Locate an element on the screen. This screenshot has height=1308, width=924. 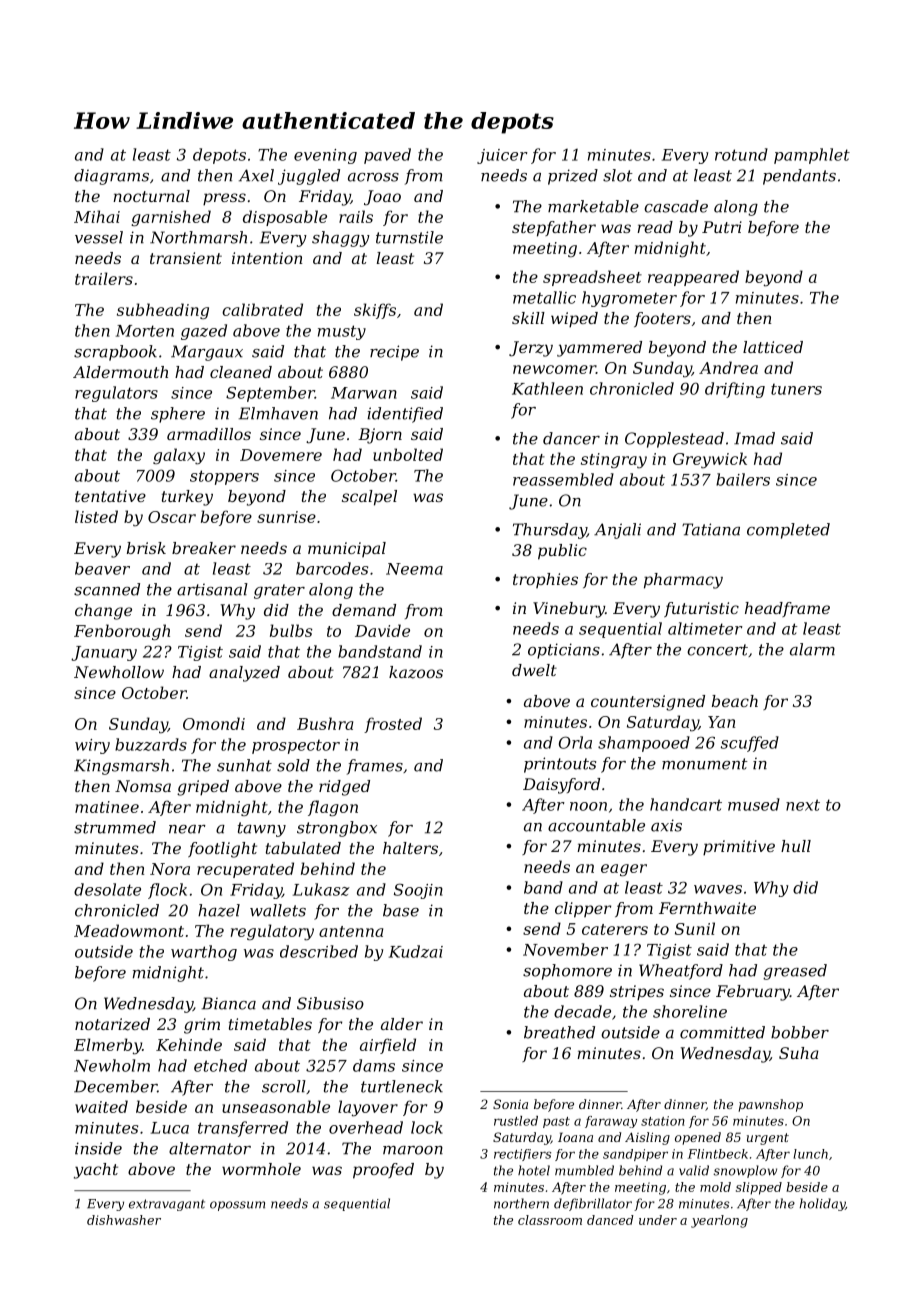
diagrams is located at coordinates (111, 177).
